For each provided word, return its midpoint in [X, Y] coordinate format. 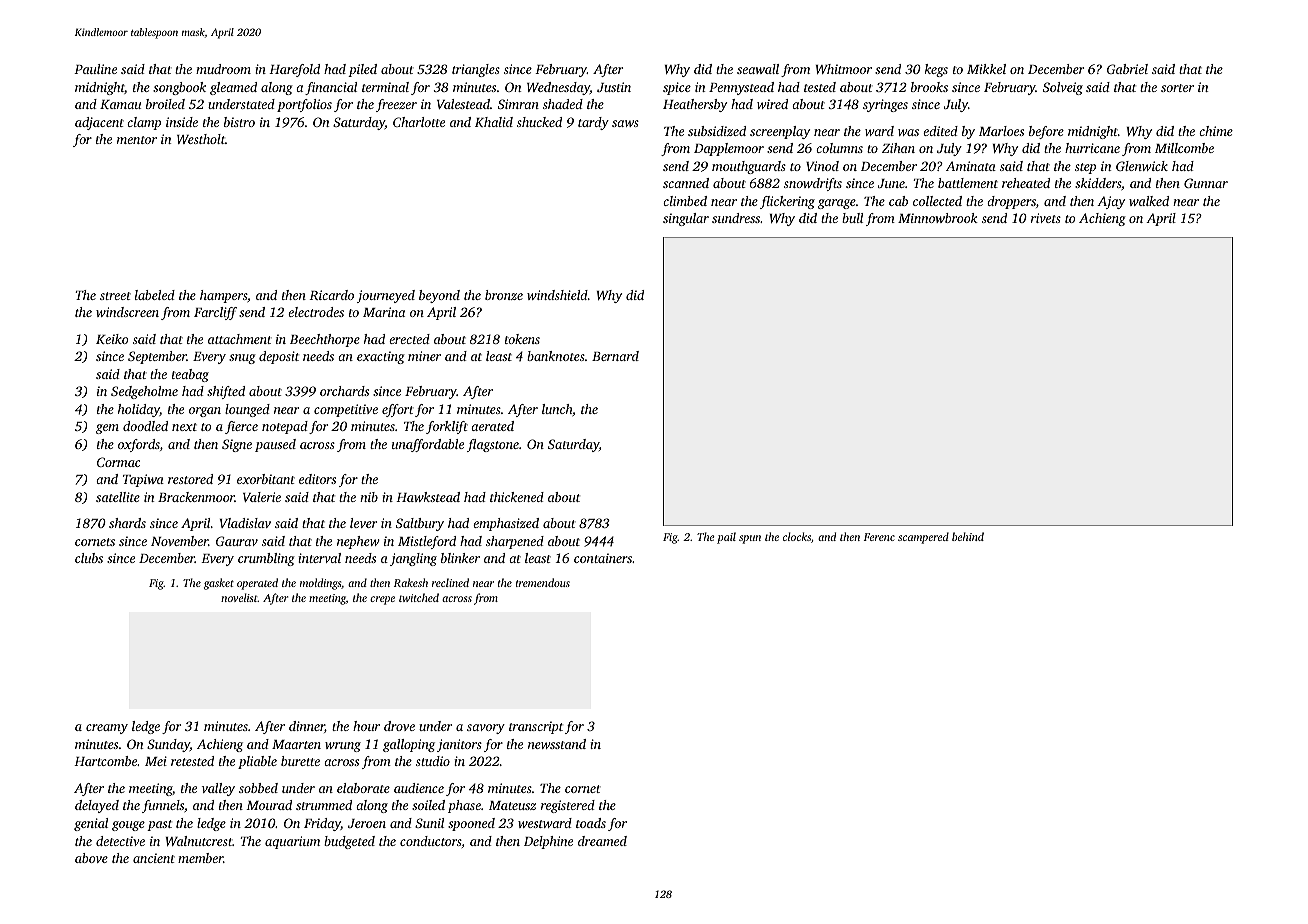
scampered [923, 538]
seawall [758, 69]
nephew [358, 542]
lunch [557, 409]
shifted [226, 392]
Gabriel [1127, 69]
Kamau [120, 104]
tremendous [543, 582]
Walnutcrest [199, 841]
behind [968, 536]
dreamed [602, 841]
